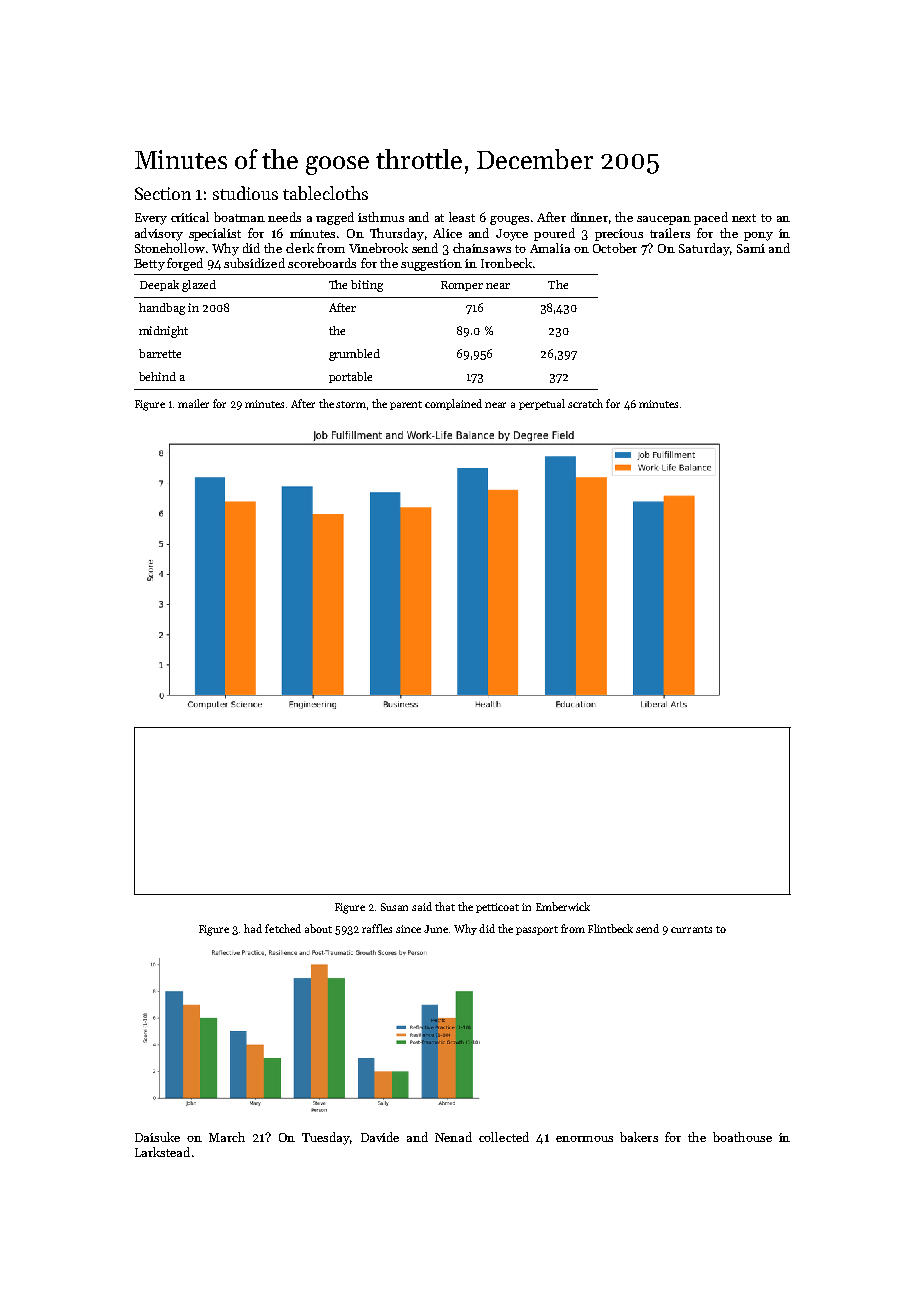 The width and height of the screenshot is (924, 1314). I want to click on Susan, so click(394, 907).
